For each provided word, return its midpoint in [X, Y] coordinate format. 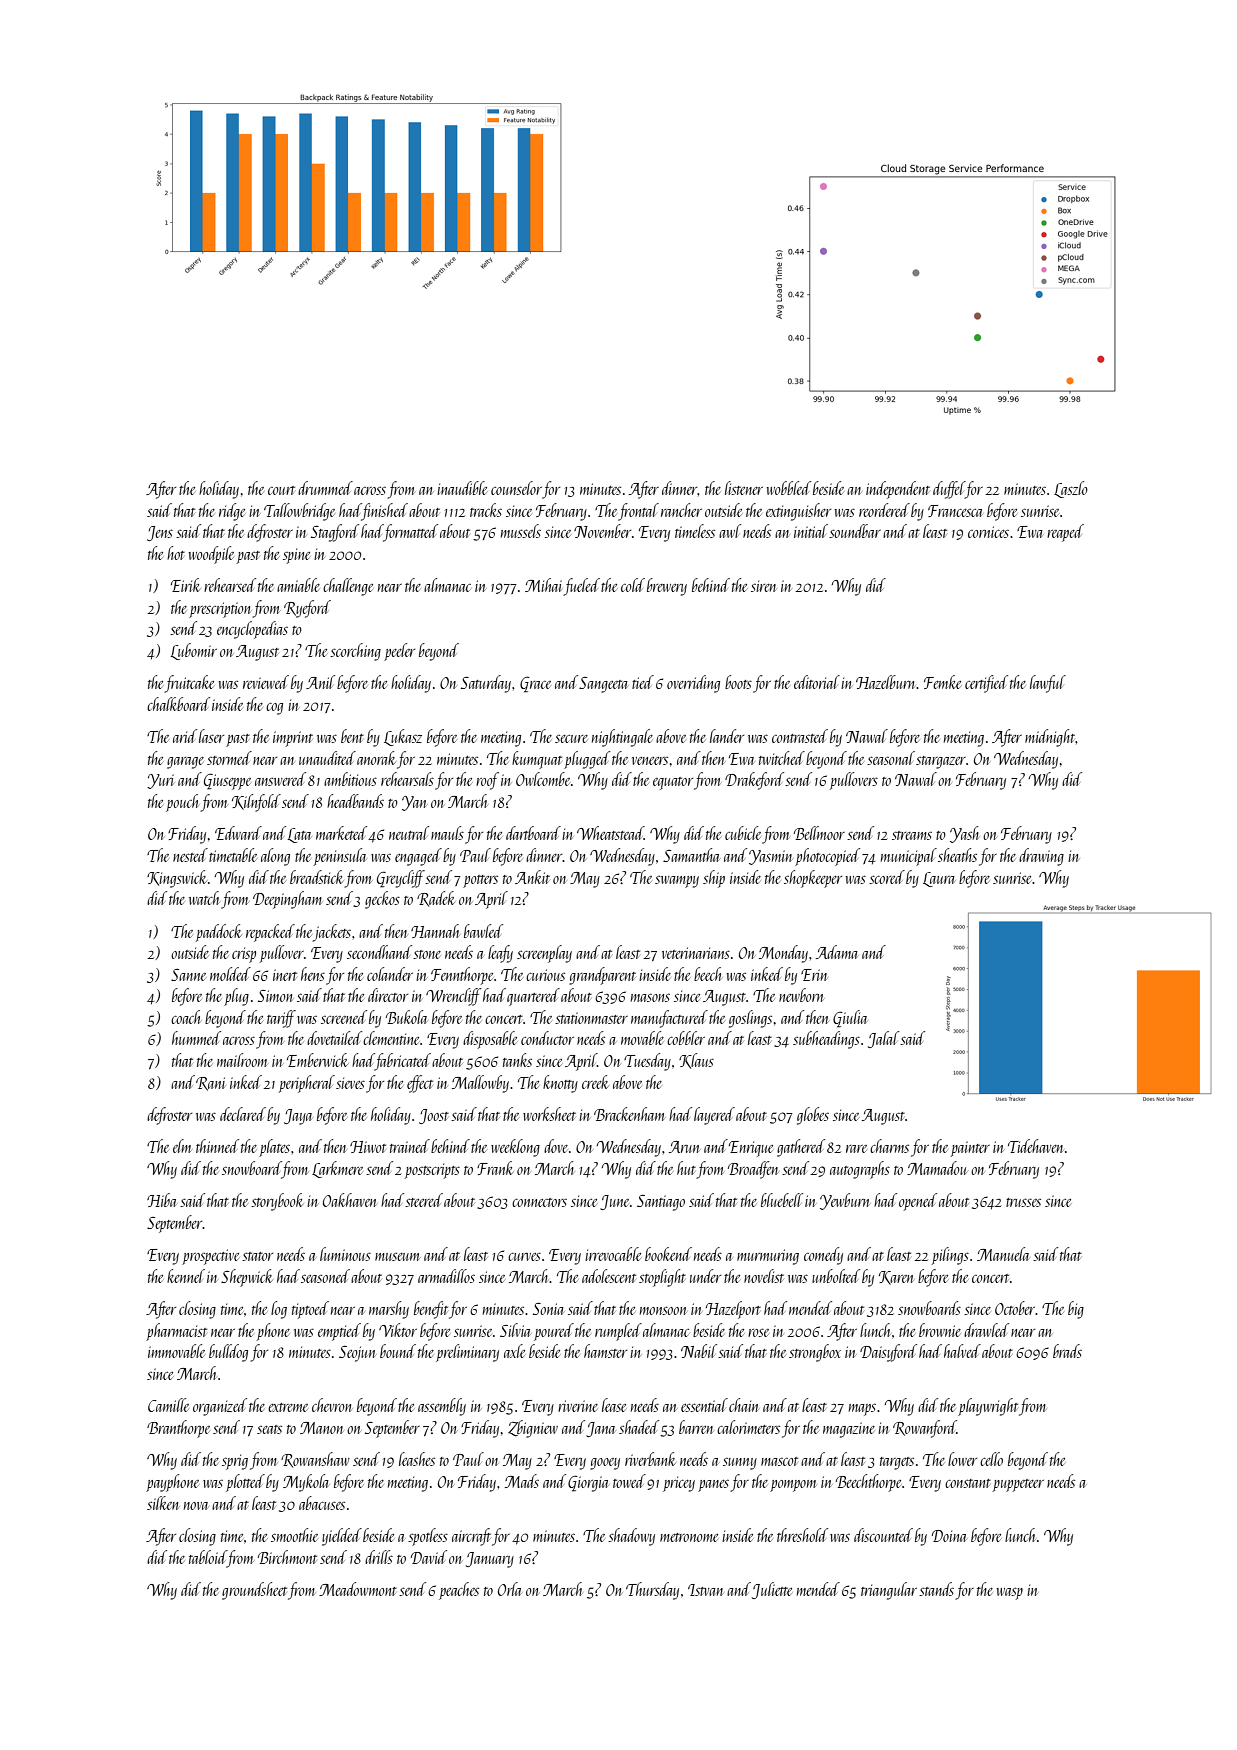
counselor [516, 488]
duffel [949, 490]
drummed [325, 488]
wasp [1009, 1593]
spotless [428, 1537]
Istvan [706, 1590]
